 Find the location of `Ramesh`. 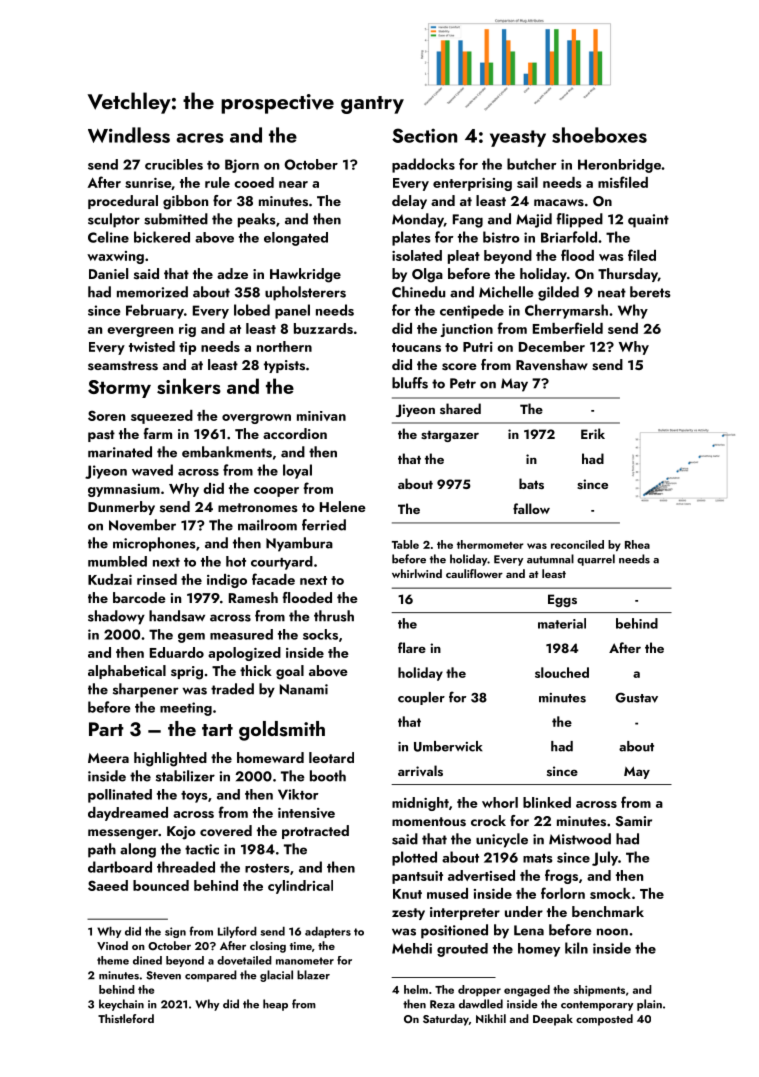

Ramesh is located at coordinates (253, 598).
